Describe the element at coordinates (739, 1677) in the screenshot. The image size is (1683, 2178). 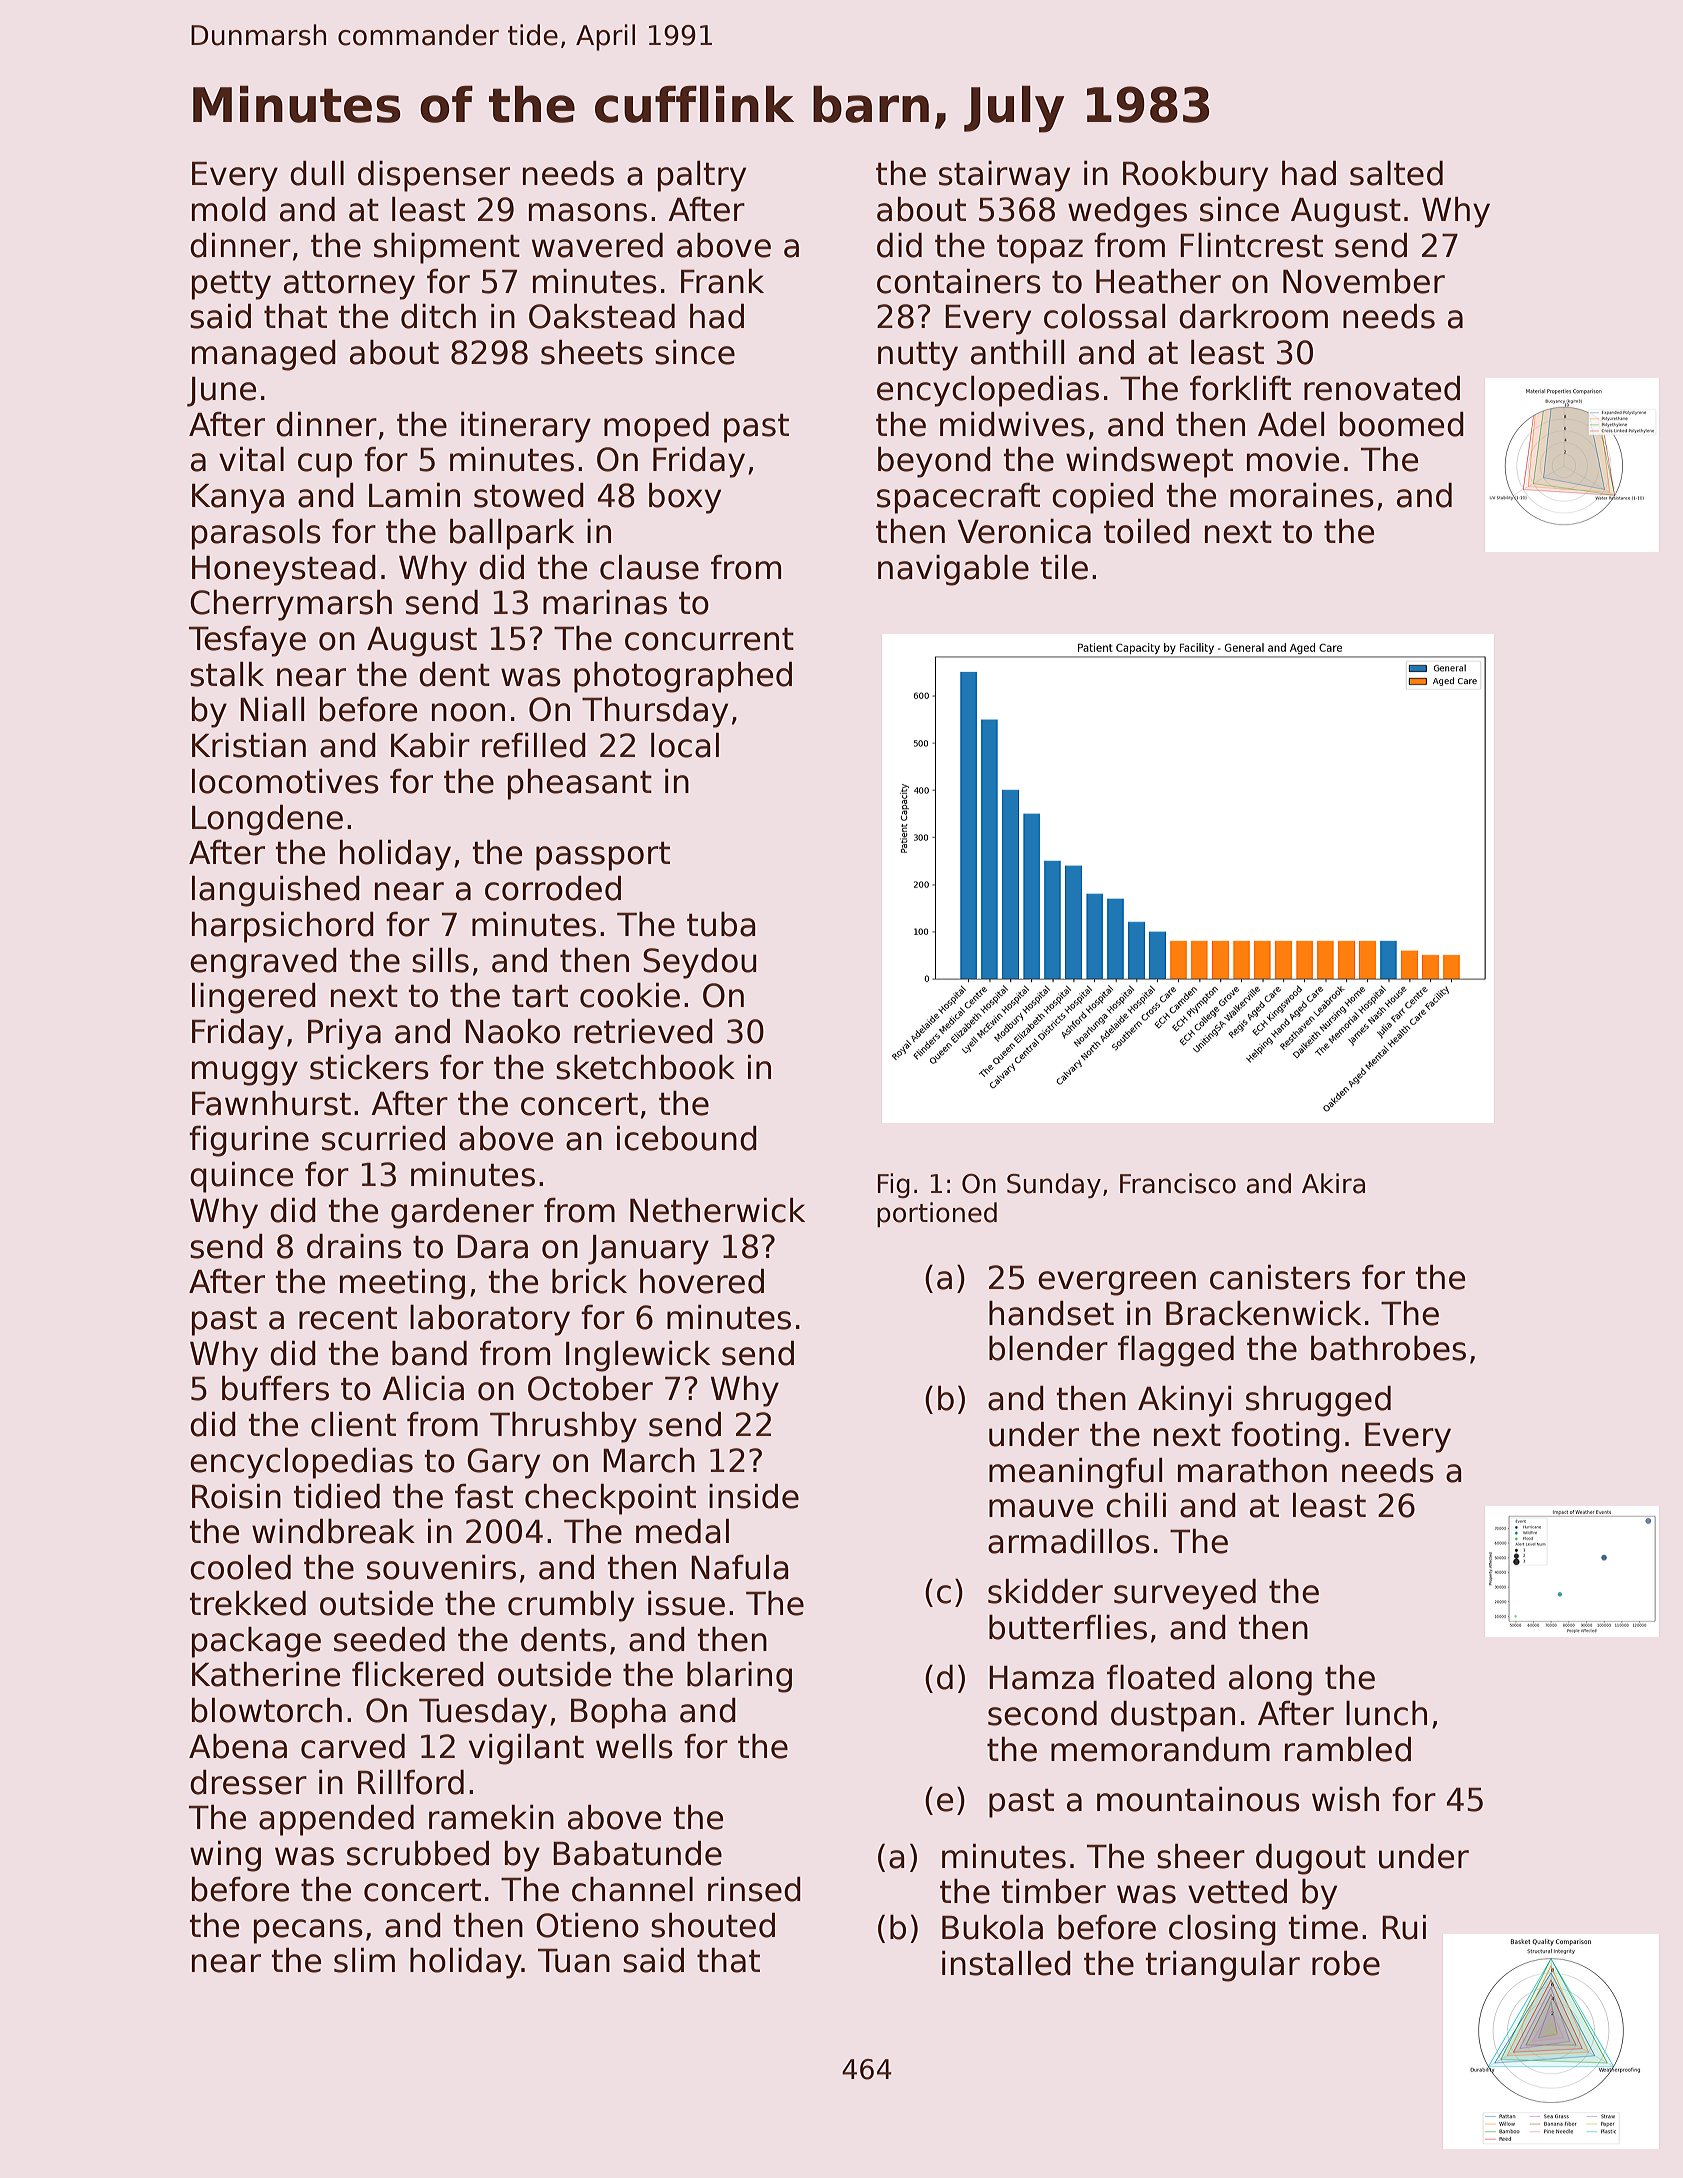
I see `blaring` at that location.
